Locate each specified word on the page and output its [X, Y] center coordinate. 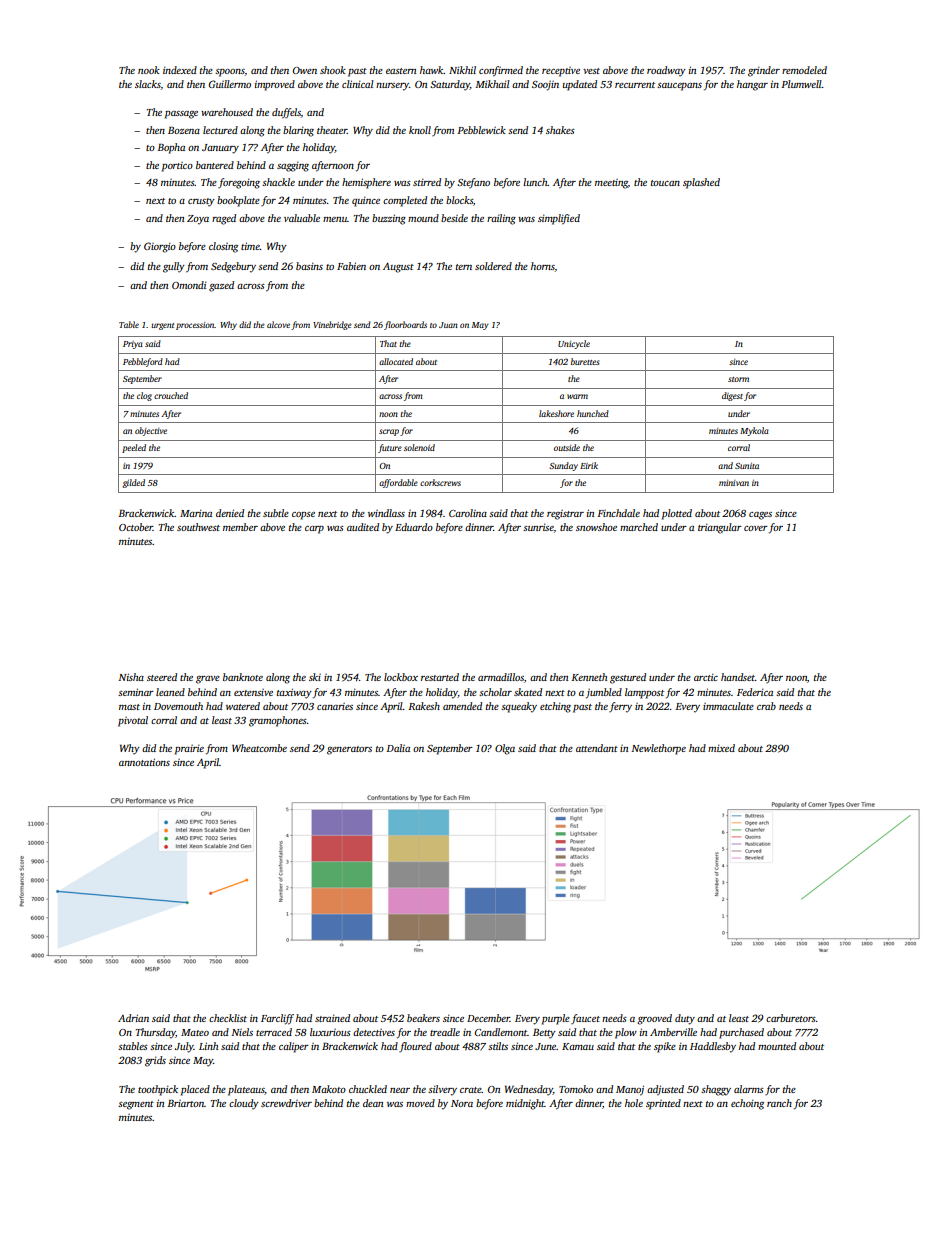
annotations [144, 762]
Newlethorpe [658, 749]
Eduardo [414, 527]
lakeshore [556, 413]
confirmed [501, 71]
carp [314, 530]
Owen [305, 70]
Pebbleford [143, 362]
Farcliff [277, 1019]
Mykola [754, 431]
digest [732, 396]
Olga [505, 749]
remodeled [804, 70]
